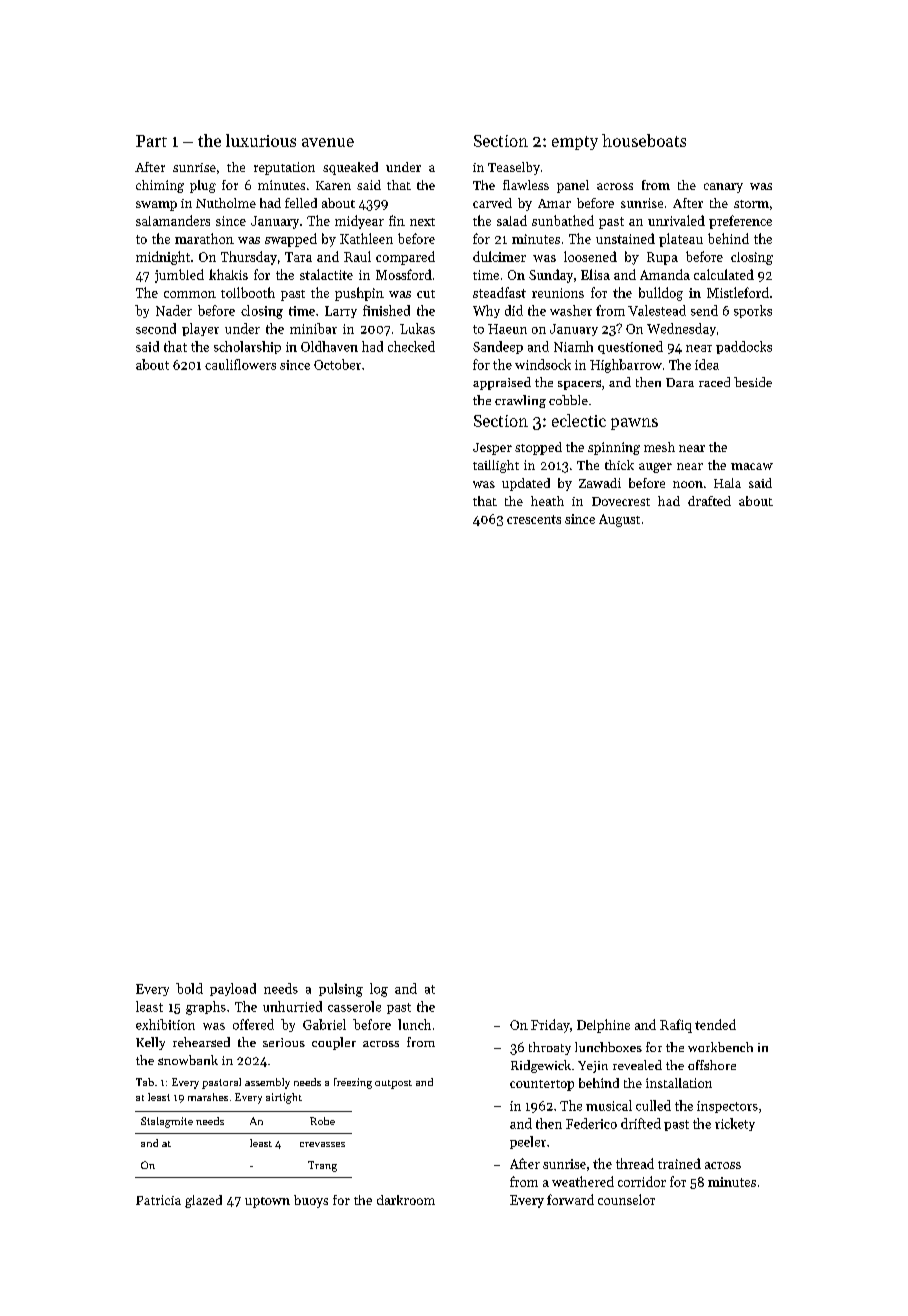  What do you see at coordinates (393, 1084) in the screenshot?
I see `outpost` at bounding box center [393, 1084].
